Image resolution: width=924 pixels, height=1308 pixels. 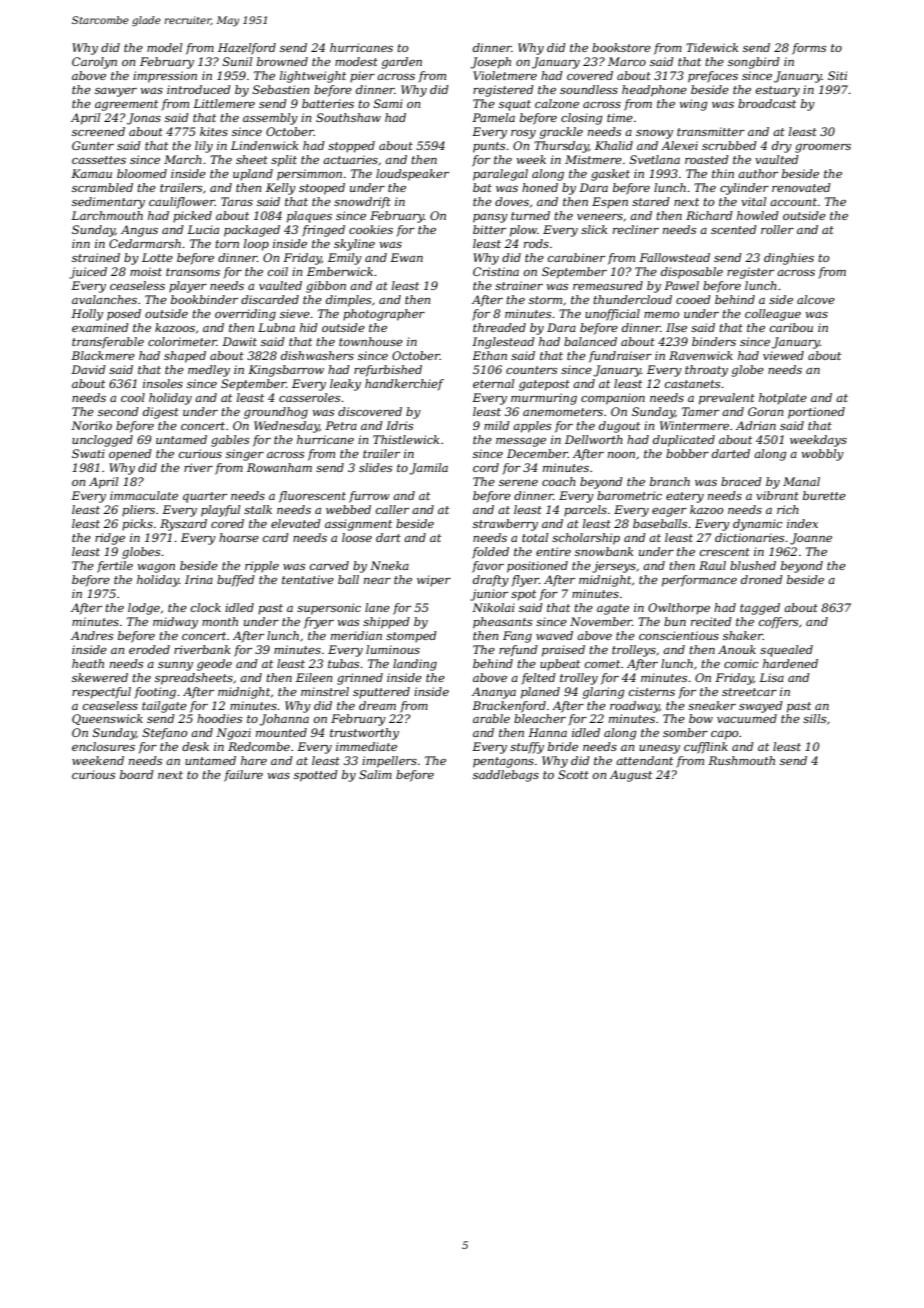 I want to click on threaded, so click(x=499, y=327).
